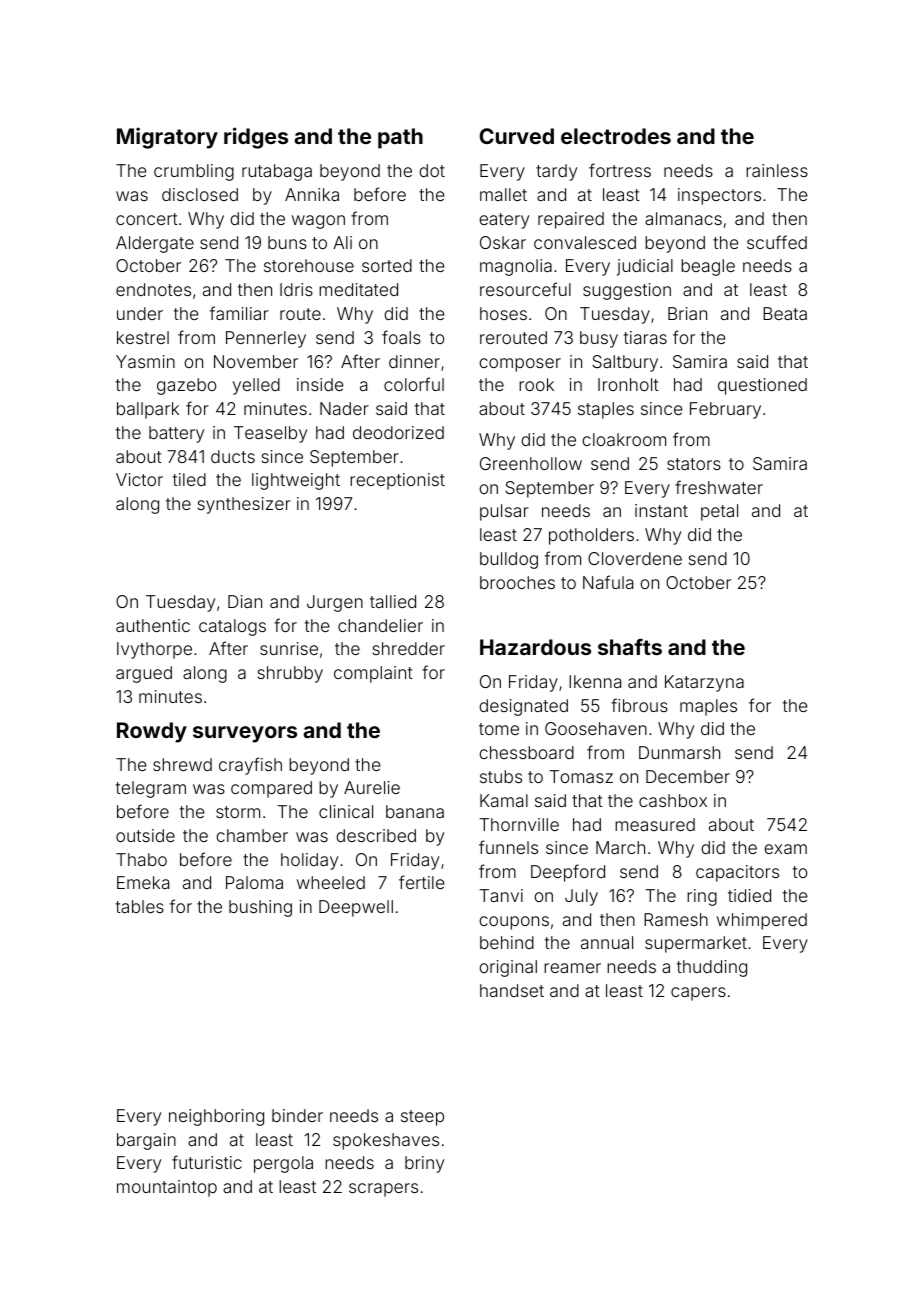  What do you see at coordinates (167, 1188) in the screenshot?
I see `mountaintop` at bounding box center [167, 1188].
